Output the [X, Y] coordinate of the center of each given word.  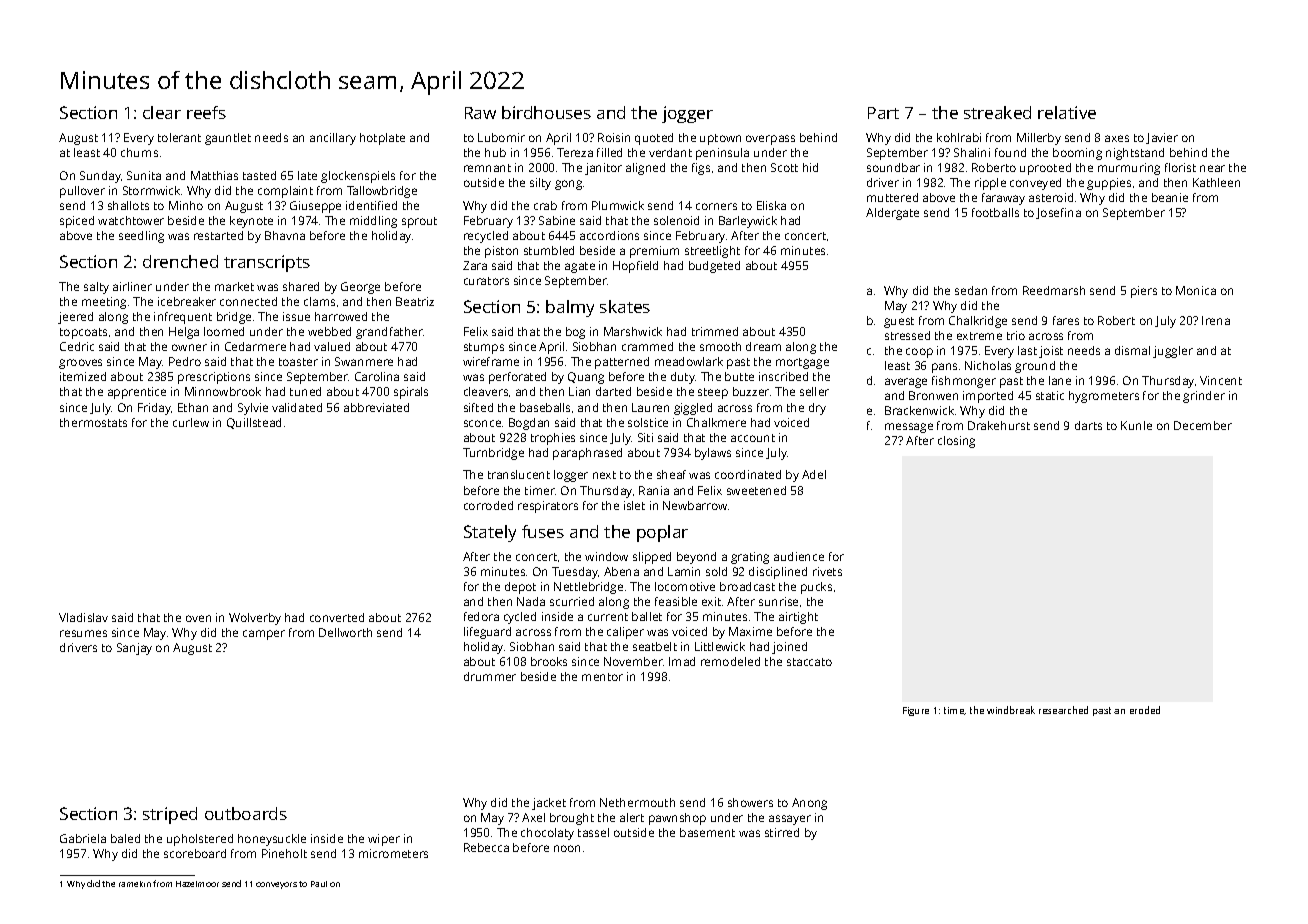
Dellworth [345, 632]
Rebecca [486, 847]
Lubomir [501, 137]
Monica [1196, 290]
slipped [652, 558]
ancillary [333, 139]
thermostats [93, 422]
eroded [1145, 710]
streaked [997, 112]
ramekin [135, 884]
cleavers [486, 391]
